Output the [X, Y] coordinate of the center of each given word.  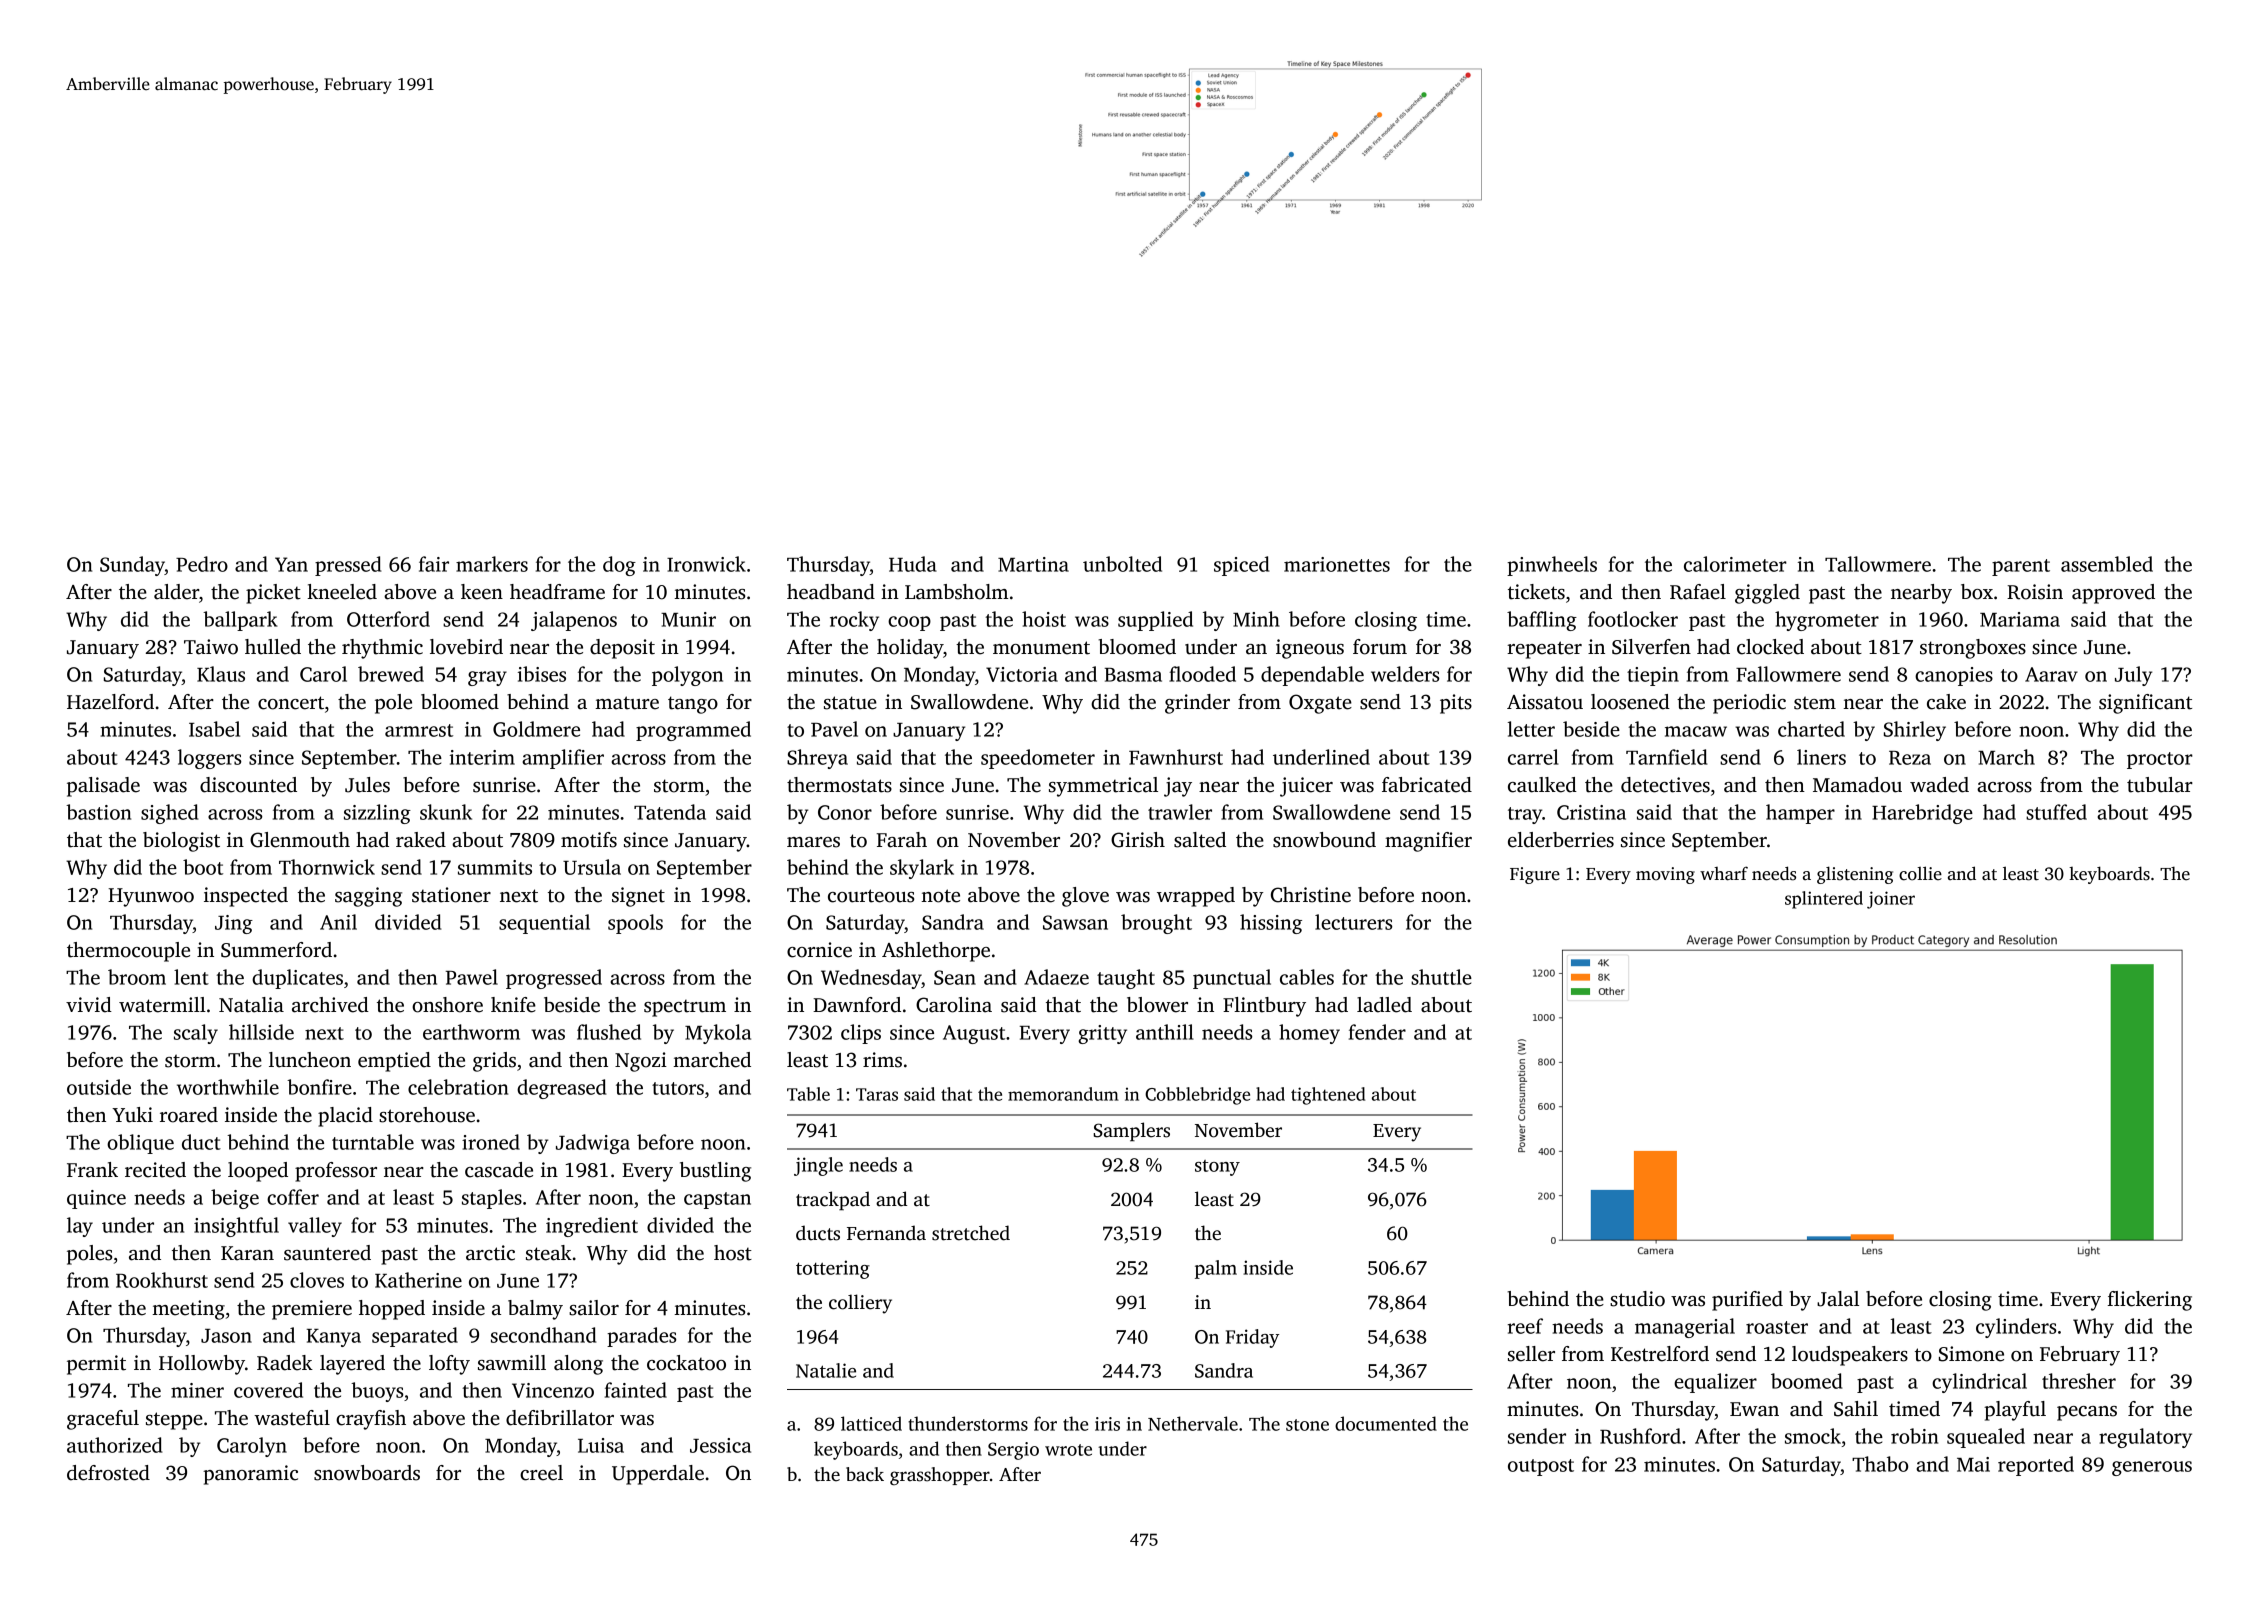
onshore [447, 1005]
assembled [2107, 564]
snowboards [367, 1473]
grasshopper [940, 1476]
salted [1200, 840]
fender [1377, 1032]
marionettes [1337, 564]
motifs [589, 840]
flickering [2149, 1301]
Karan [247, 1253]
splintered [1824, 900]
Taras [877, 1094]
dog [619, 566]
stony [1217, 1168]
